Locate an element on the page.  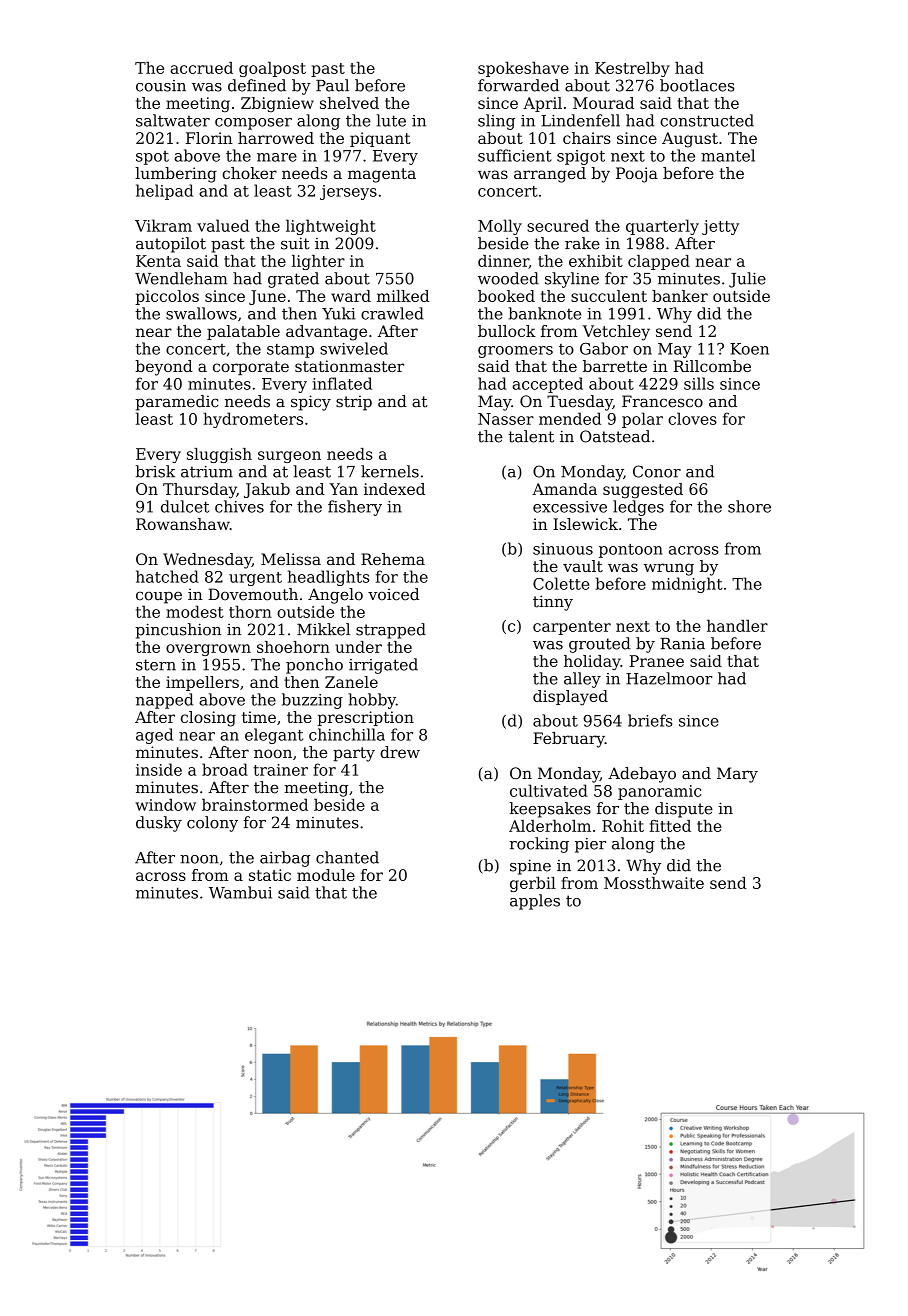
suit is located at coordinates (295, 243).
